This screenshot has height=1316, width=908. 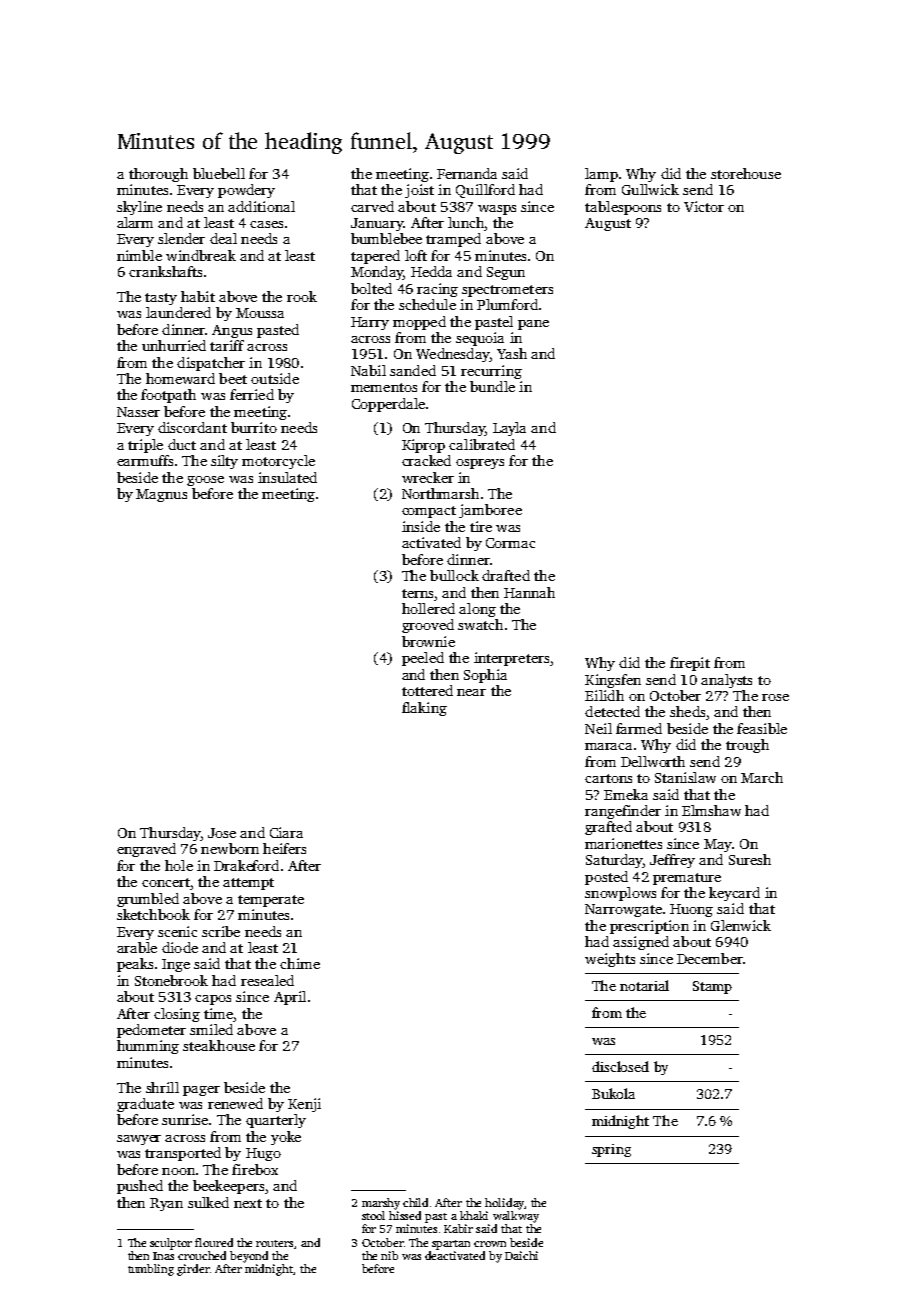 I want to click on temperate, so click(x=271, y=901).
